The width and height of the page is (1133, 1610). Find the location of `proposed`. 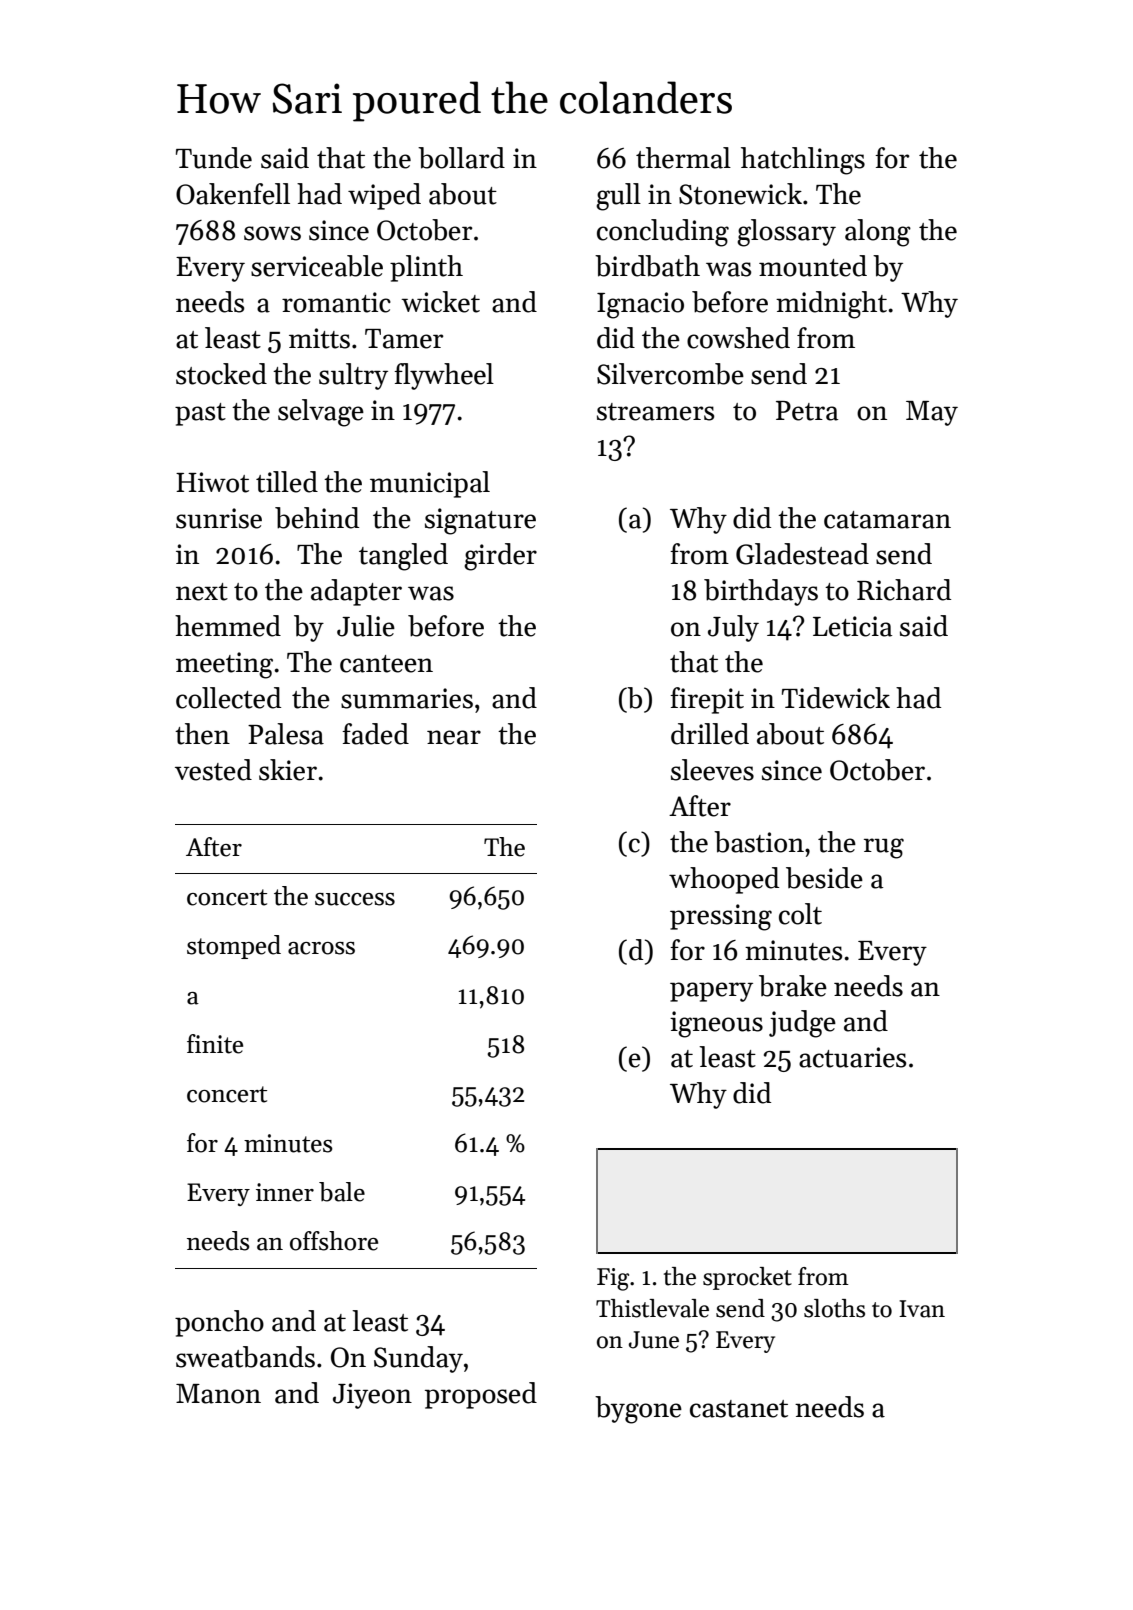

proposed is located at coordinates (481, 1395).
